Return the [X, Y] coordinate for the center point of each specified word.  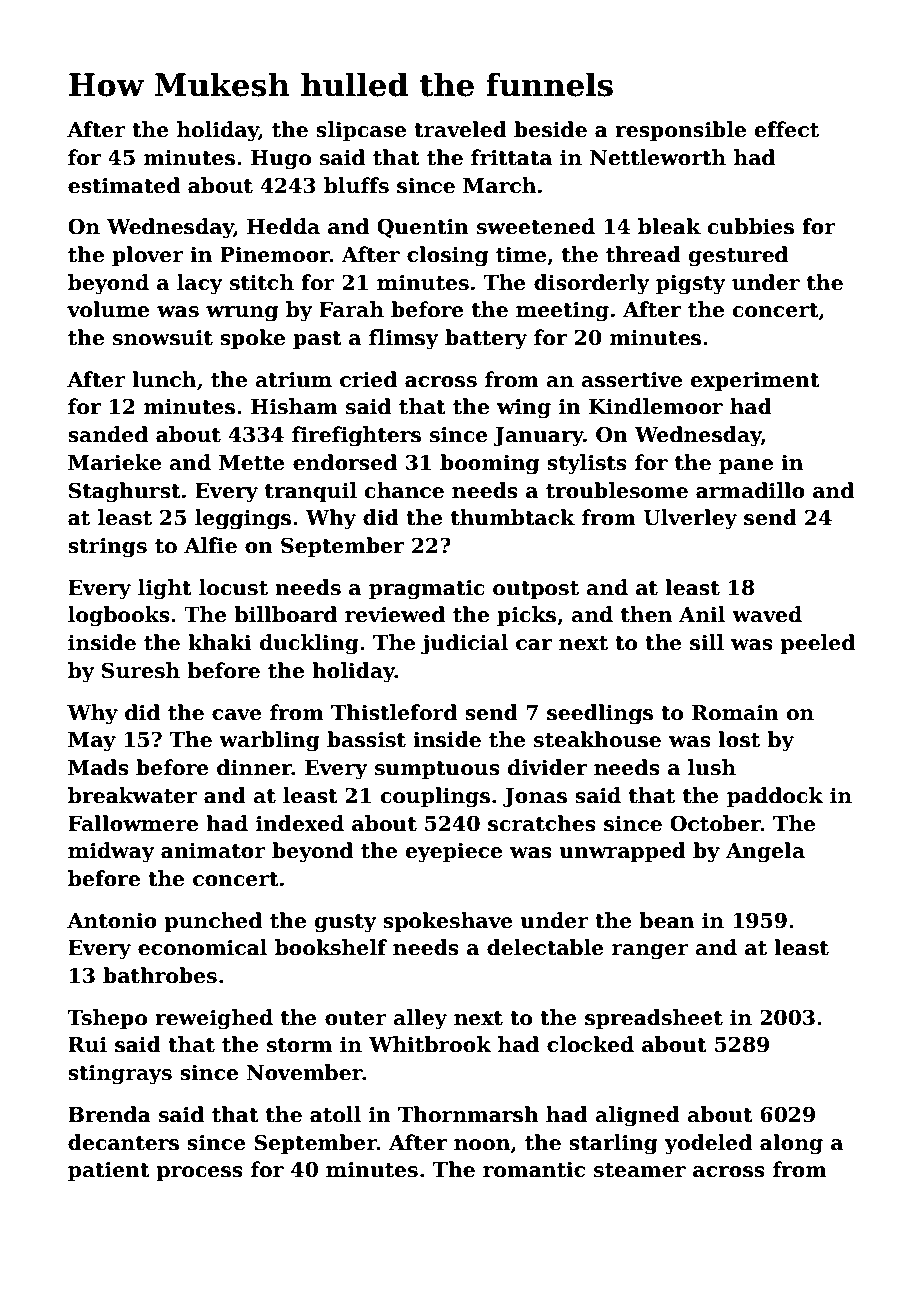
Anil [702, 614]
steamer [640, 1170]
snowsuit [163, 338]
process [199, 1173]
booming [489, 464]
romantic [534, 1170]
